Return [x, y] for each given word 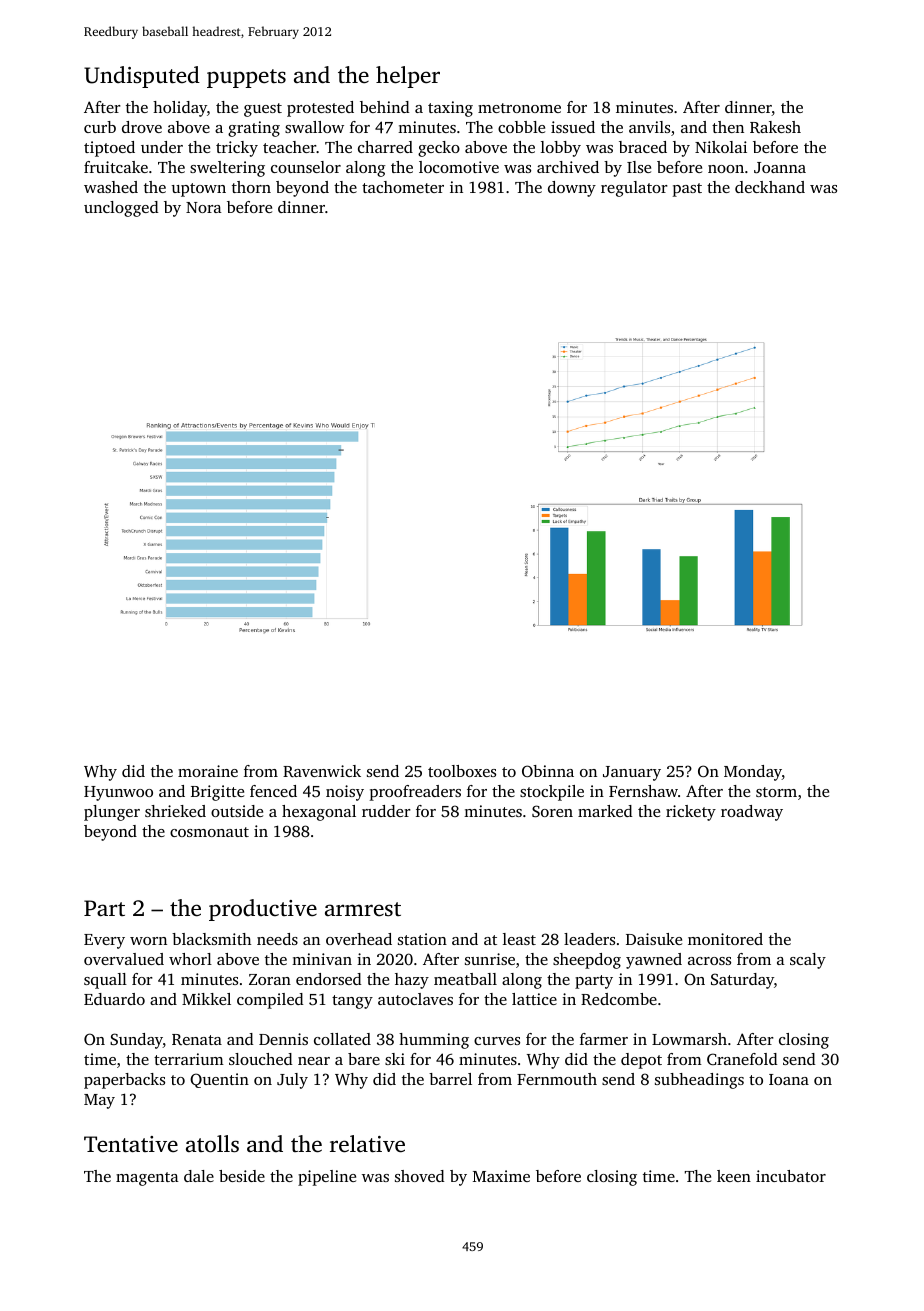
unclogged [121, 209]
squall [105, 981]
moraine [208, 771]
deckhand [770, 187]
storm [776, 792]
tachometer [403, 187]
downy [572, 189]
